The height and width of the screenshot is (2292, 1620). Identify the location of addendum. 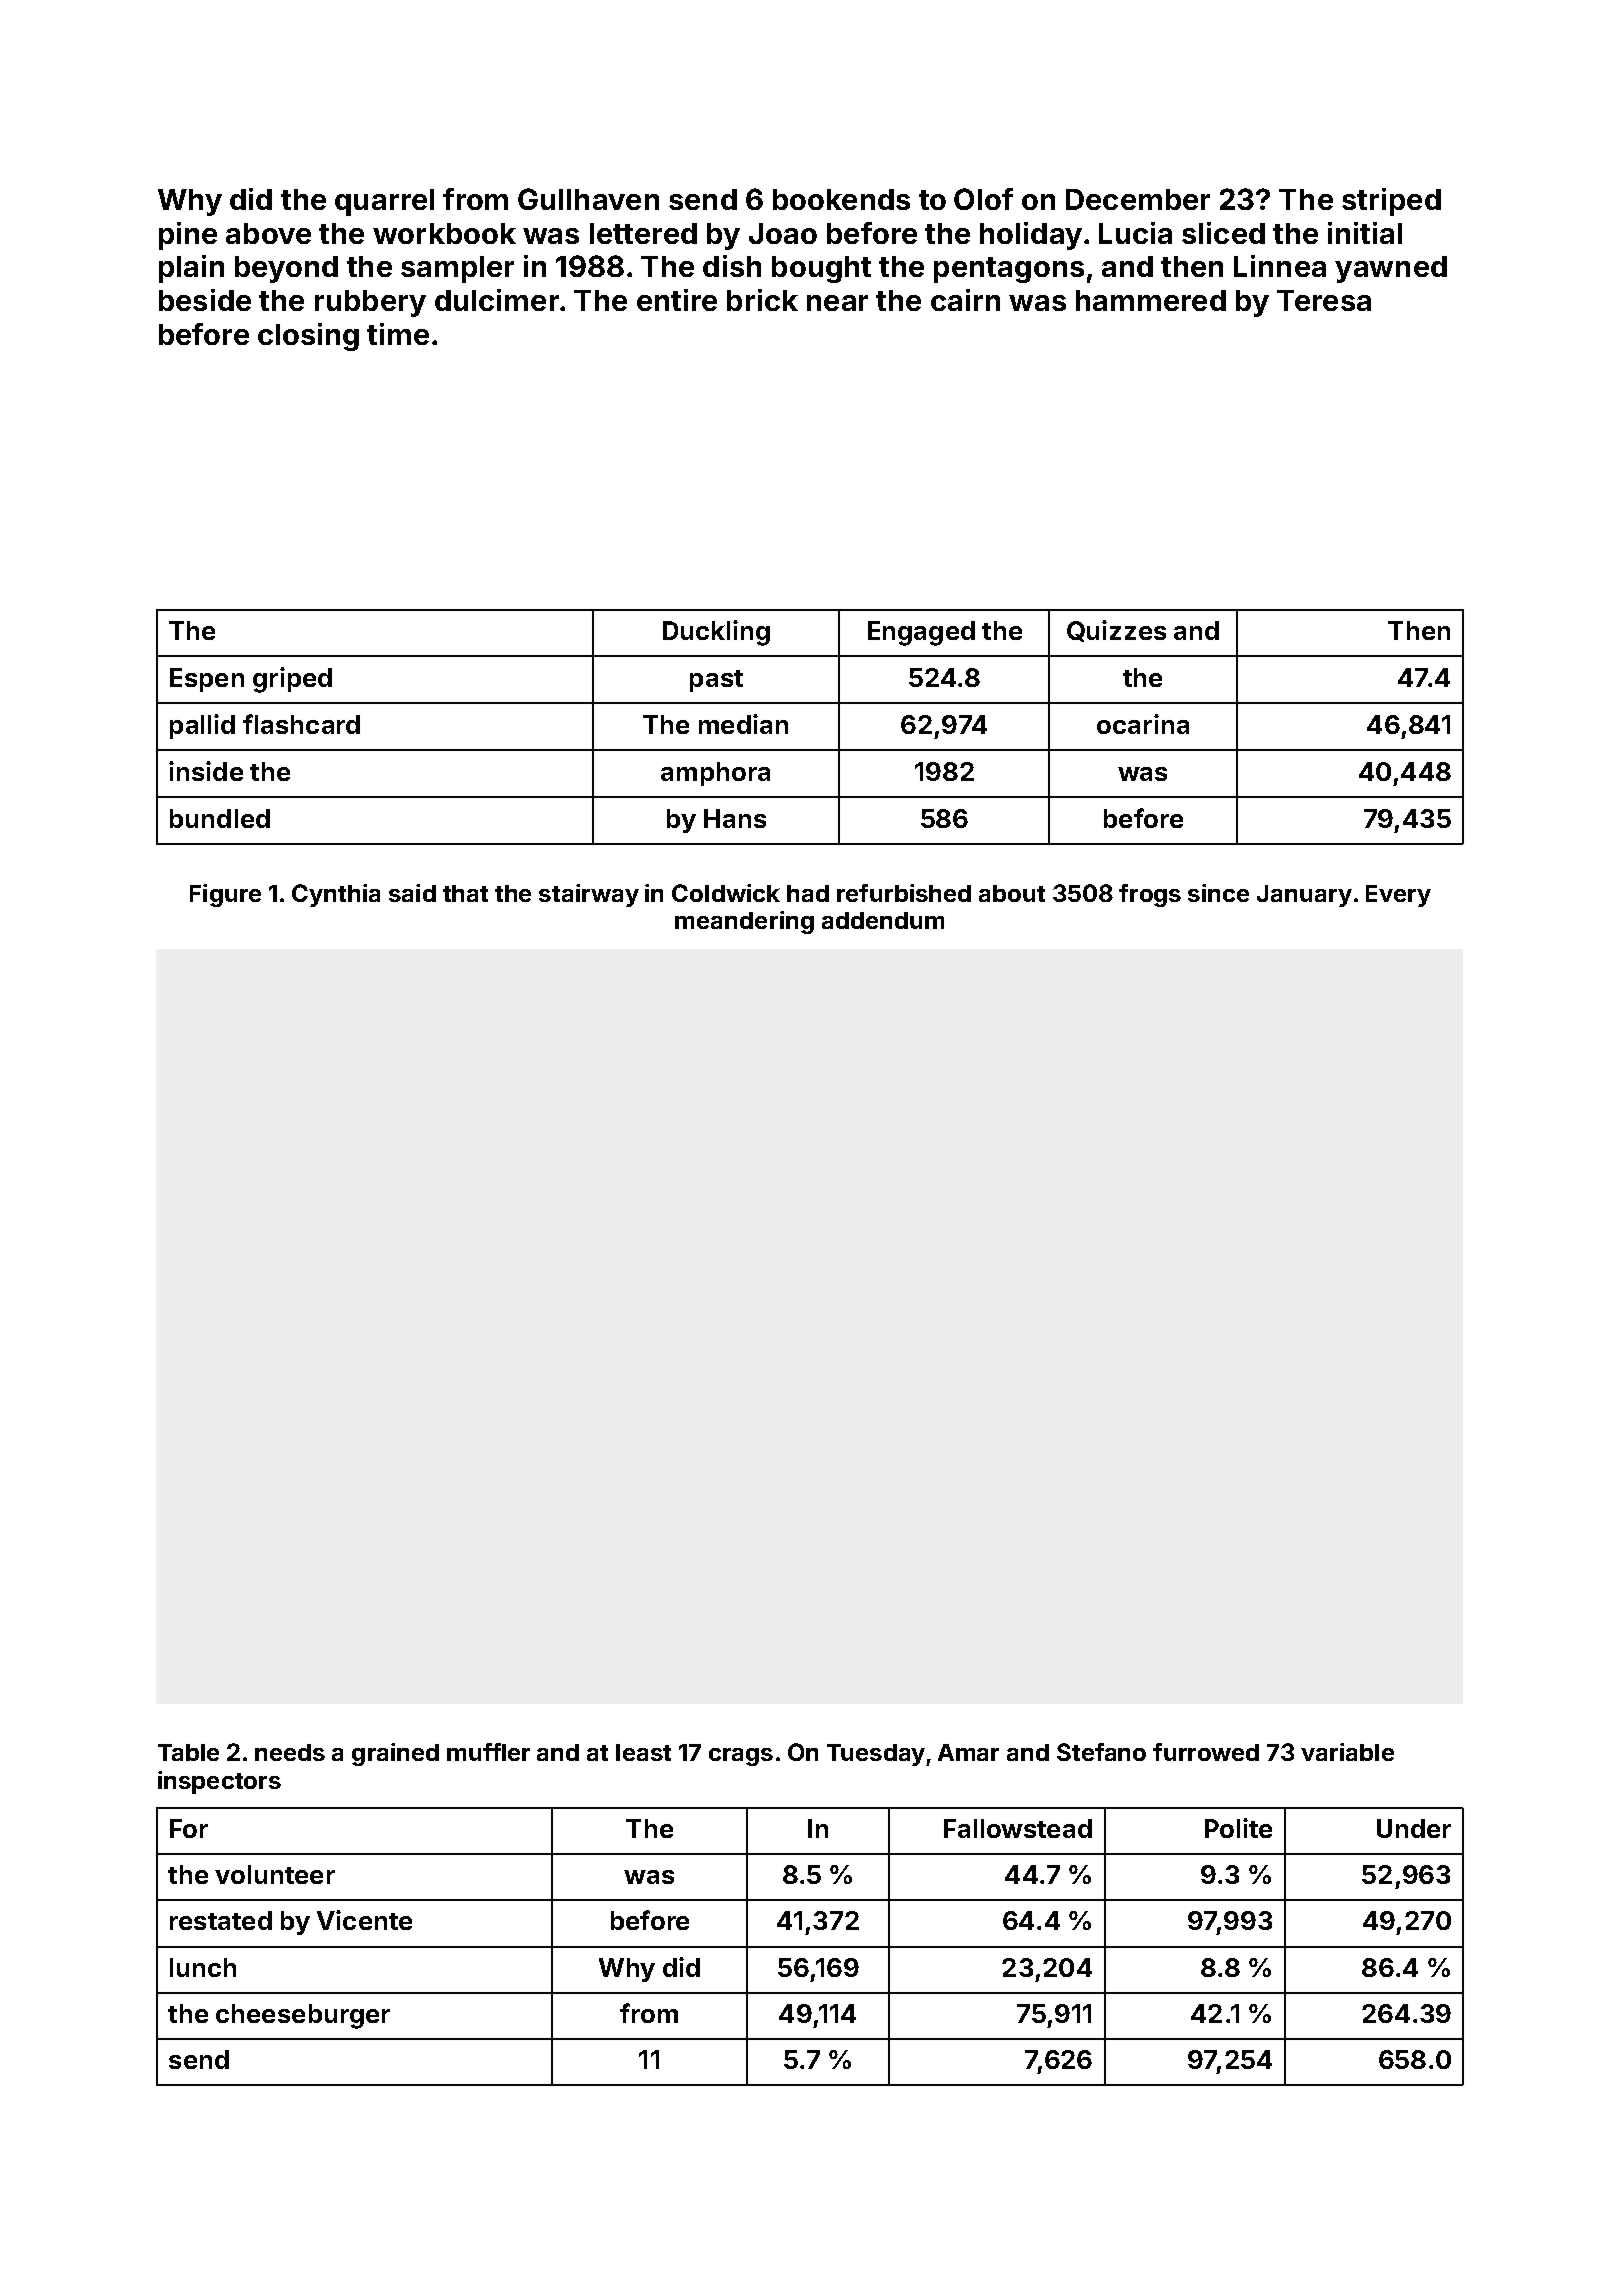
(883, 920).
